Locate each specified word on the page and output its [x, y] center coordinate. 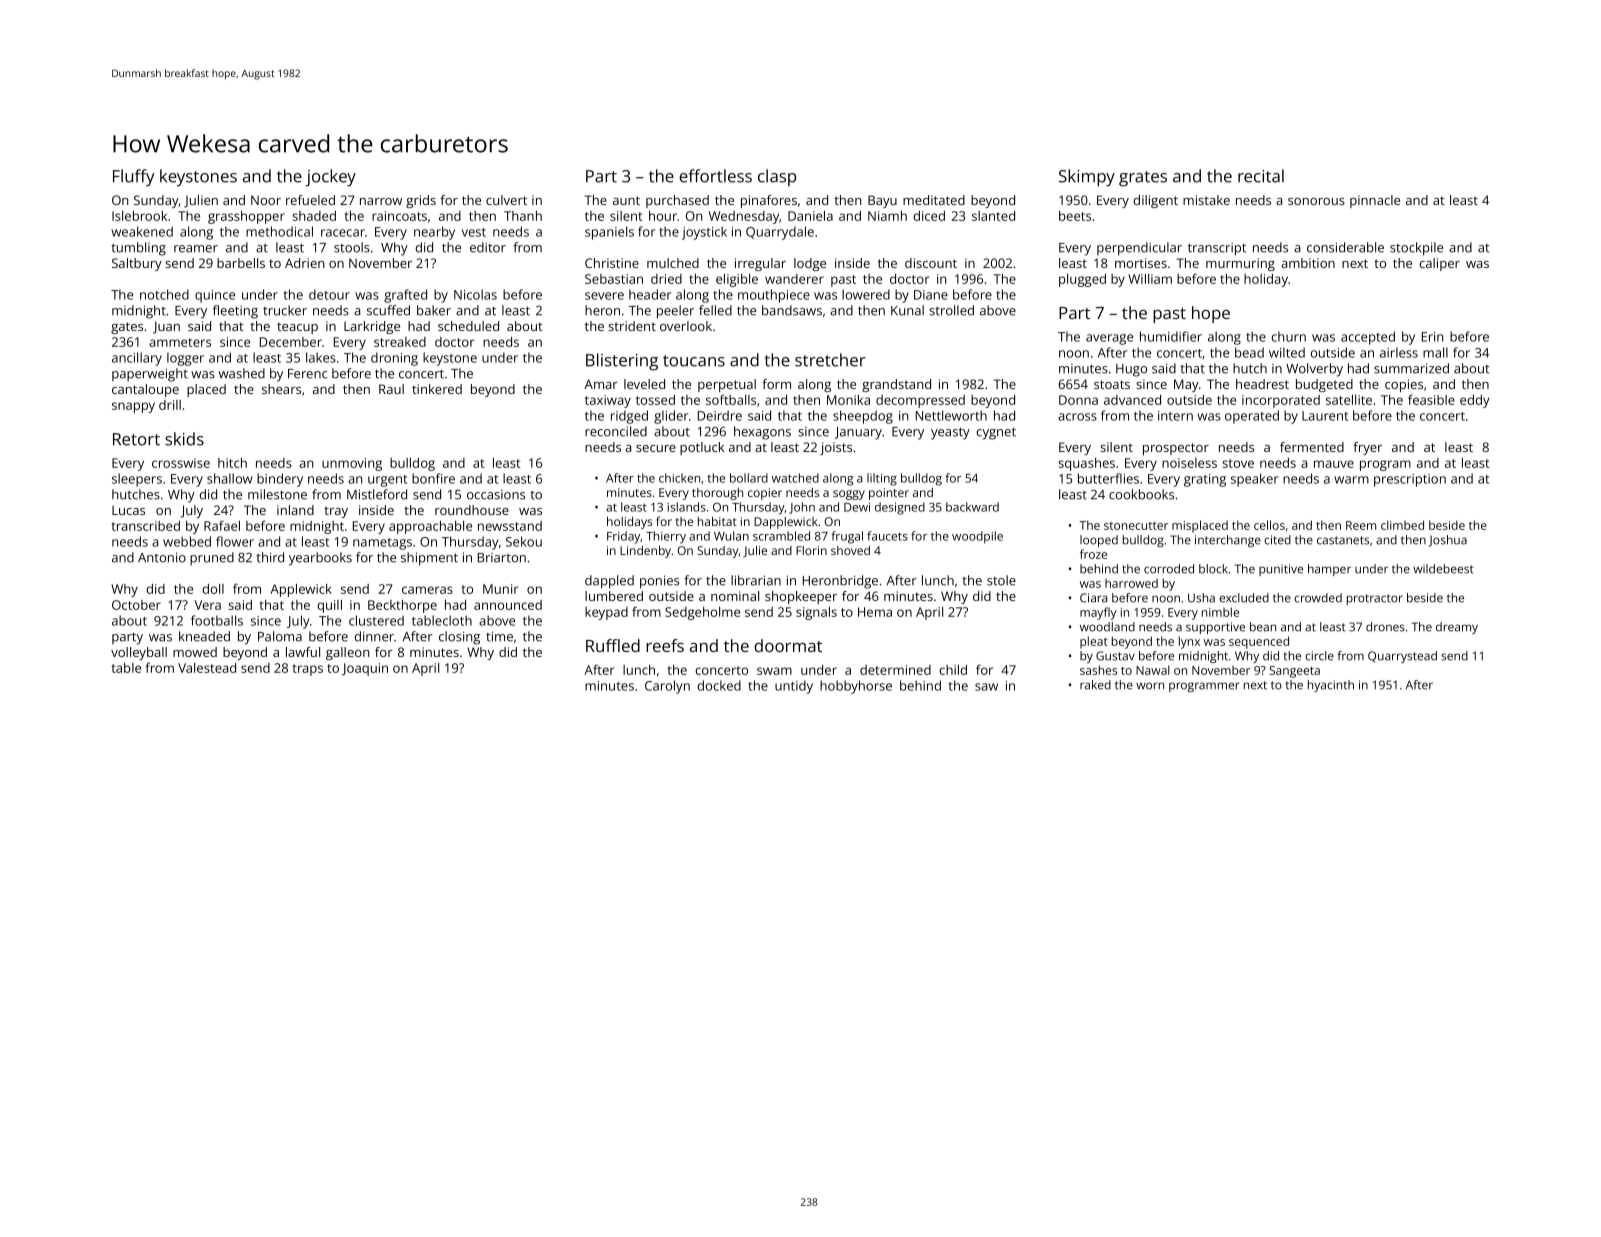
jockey [331, 178]
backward [972, 507]
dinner [374, 636]
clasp [777, 177]
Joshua [1448, 541]
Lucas [128, 510]
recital [1261, 176]
